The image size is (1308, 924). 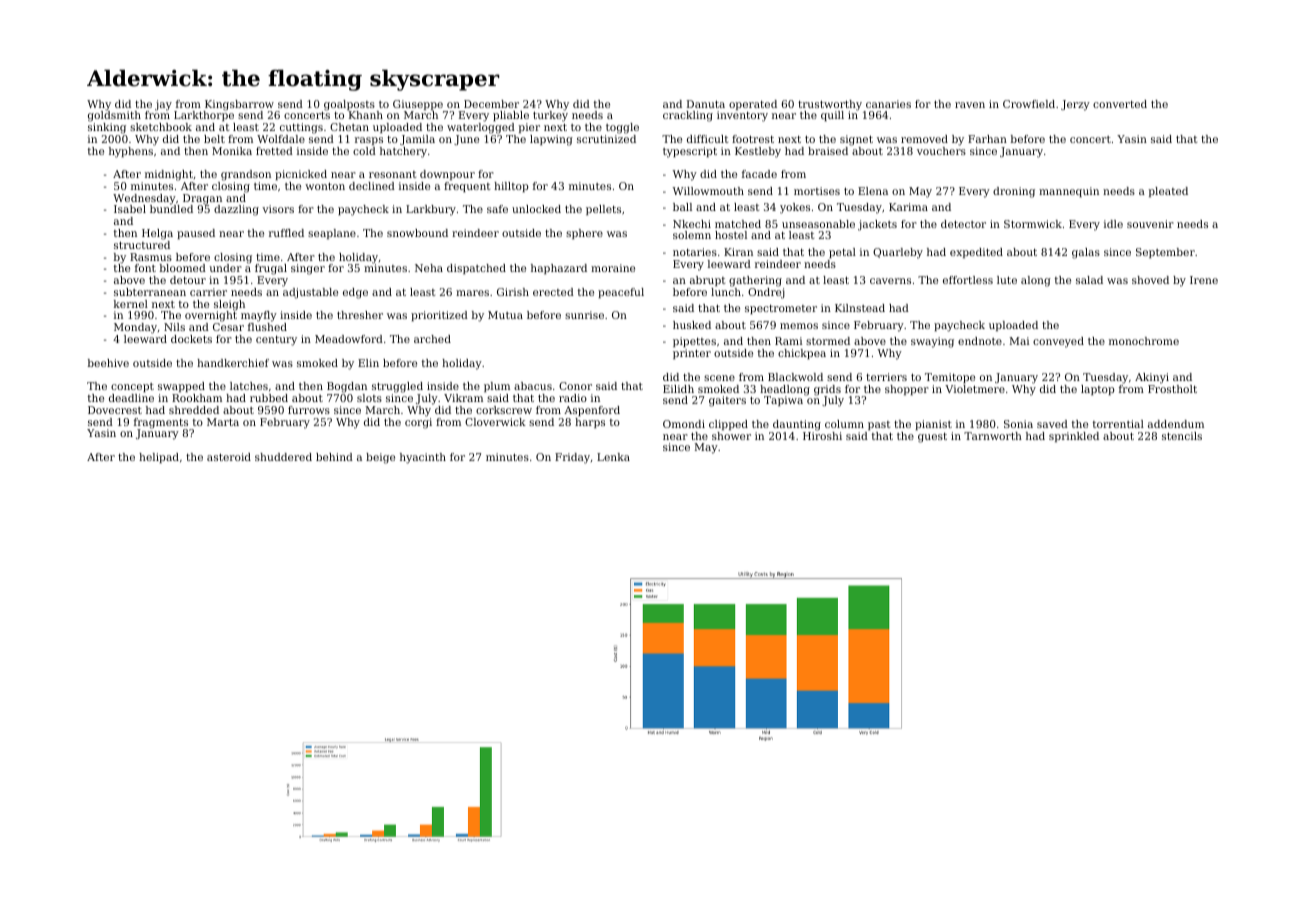 What do you see at coordinates (214, 139) in the screenshot?
I see `belt` at bounding box center [214, 139].
